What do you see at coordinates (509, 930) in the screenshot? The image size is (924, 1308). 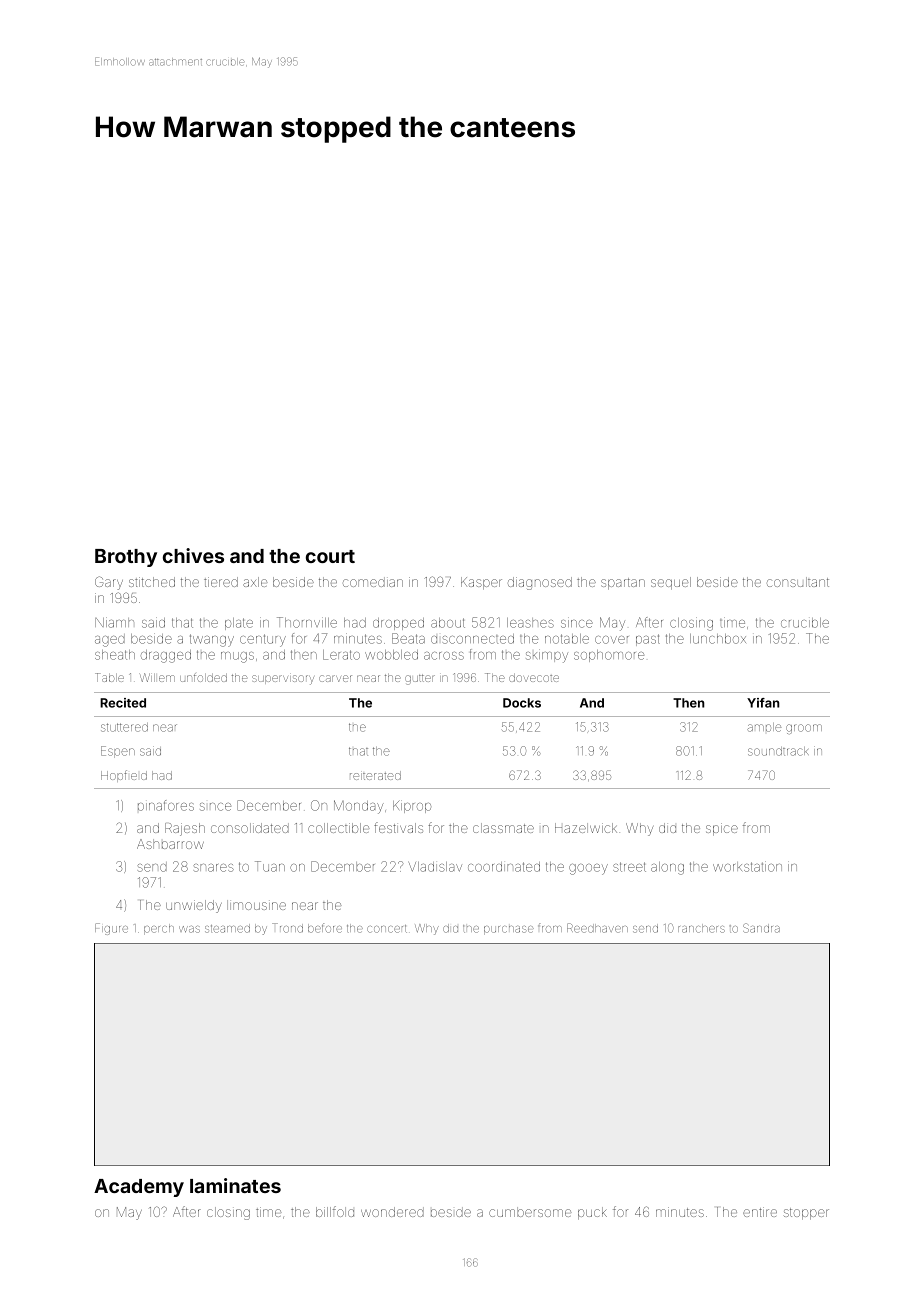 I see `purchase` at bounding box center [509, 930].
